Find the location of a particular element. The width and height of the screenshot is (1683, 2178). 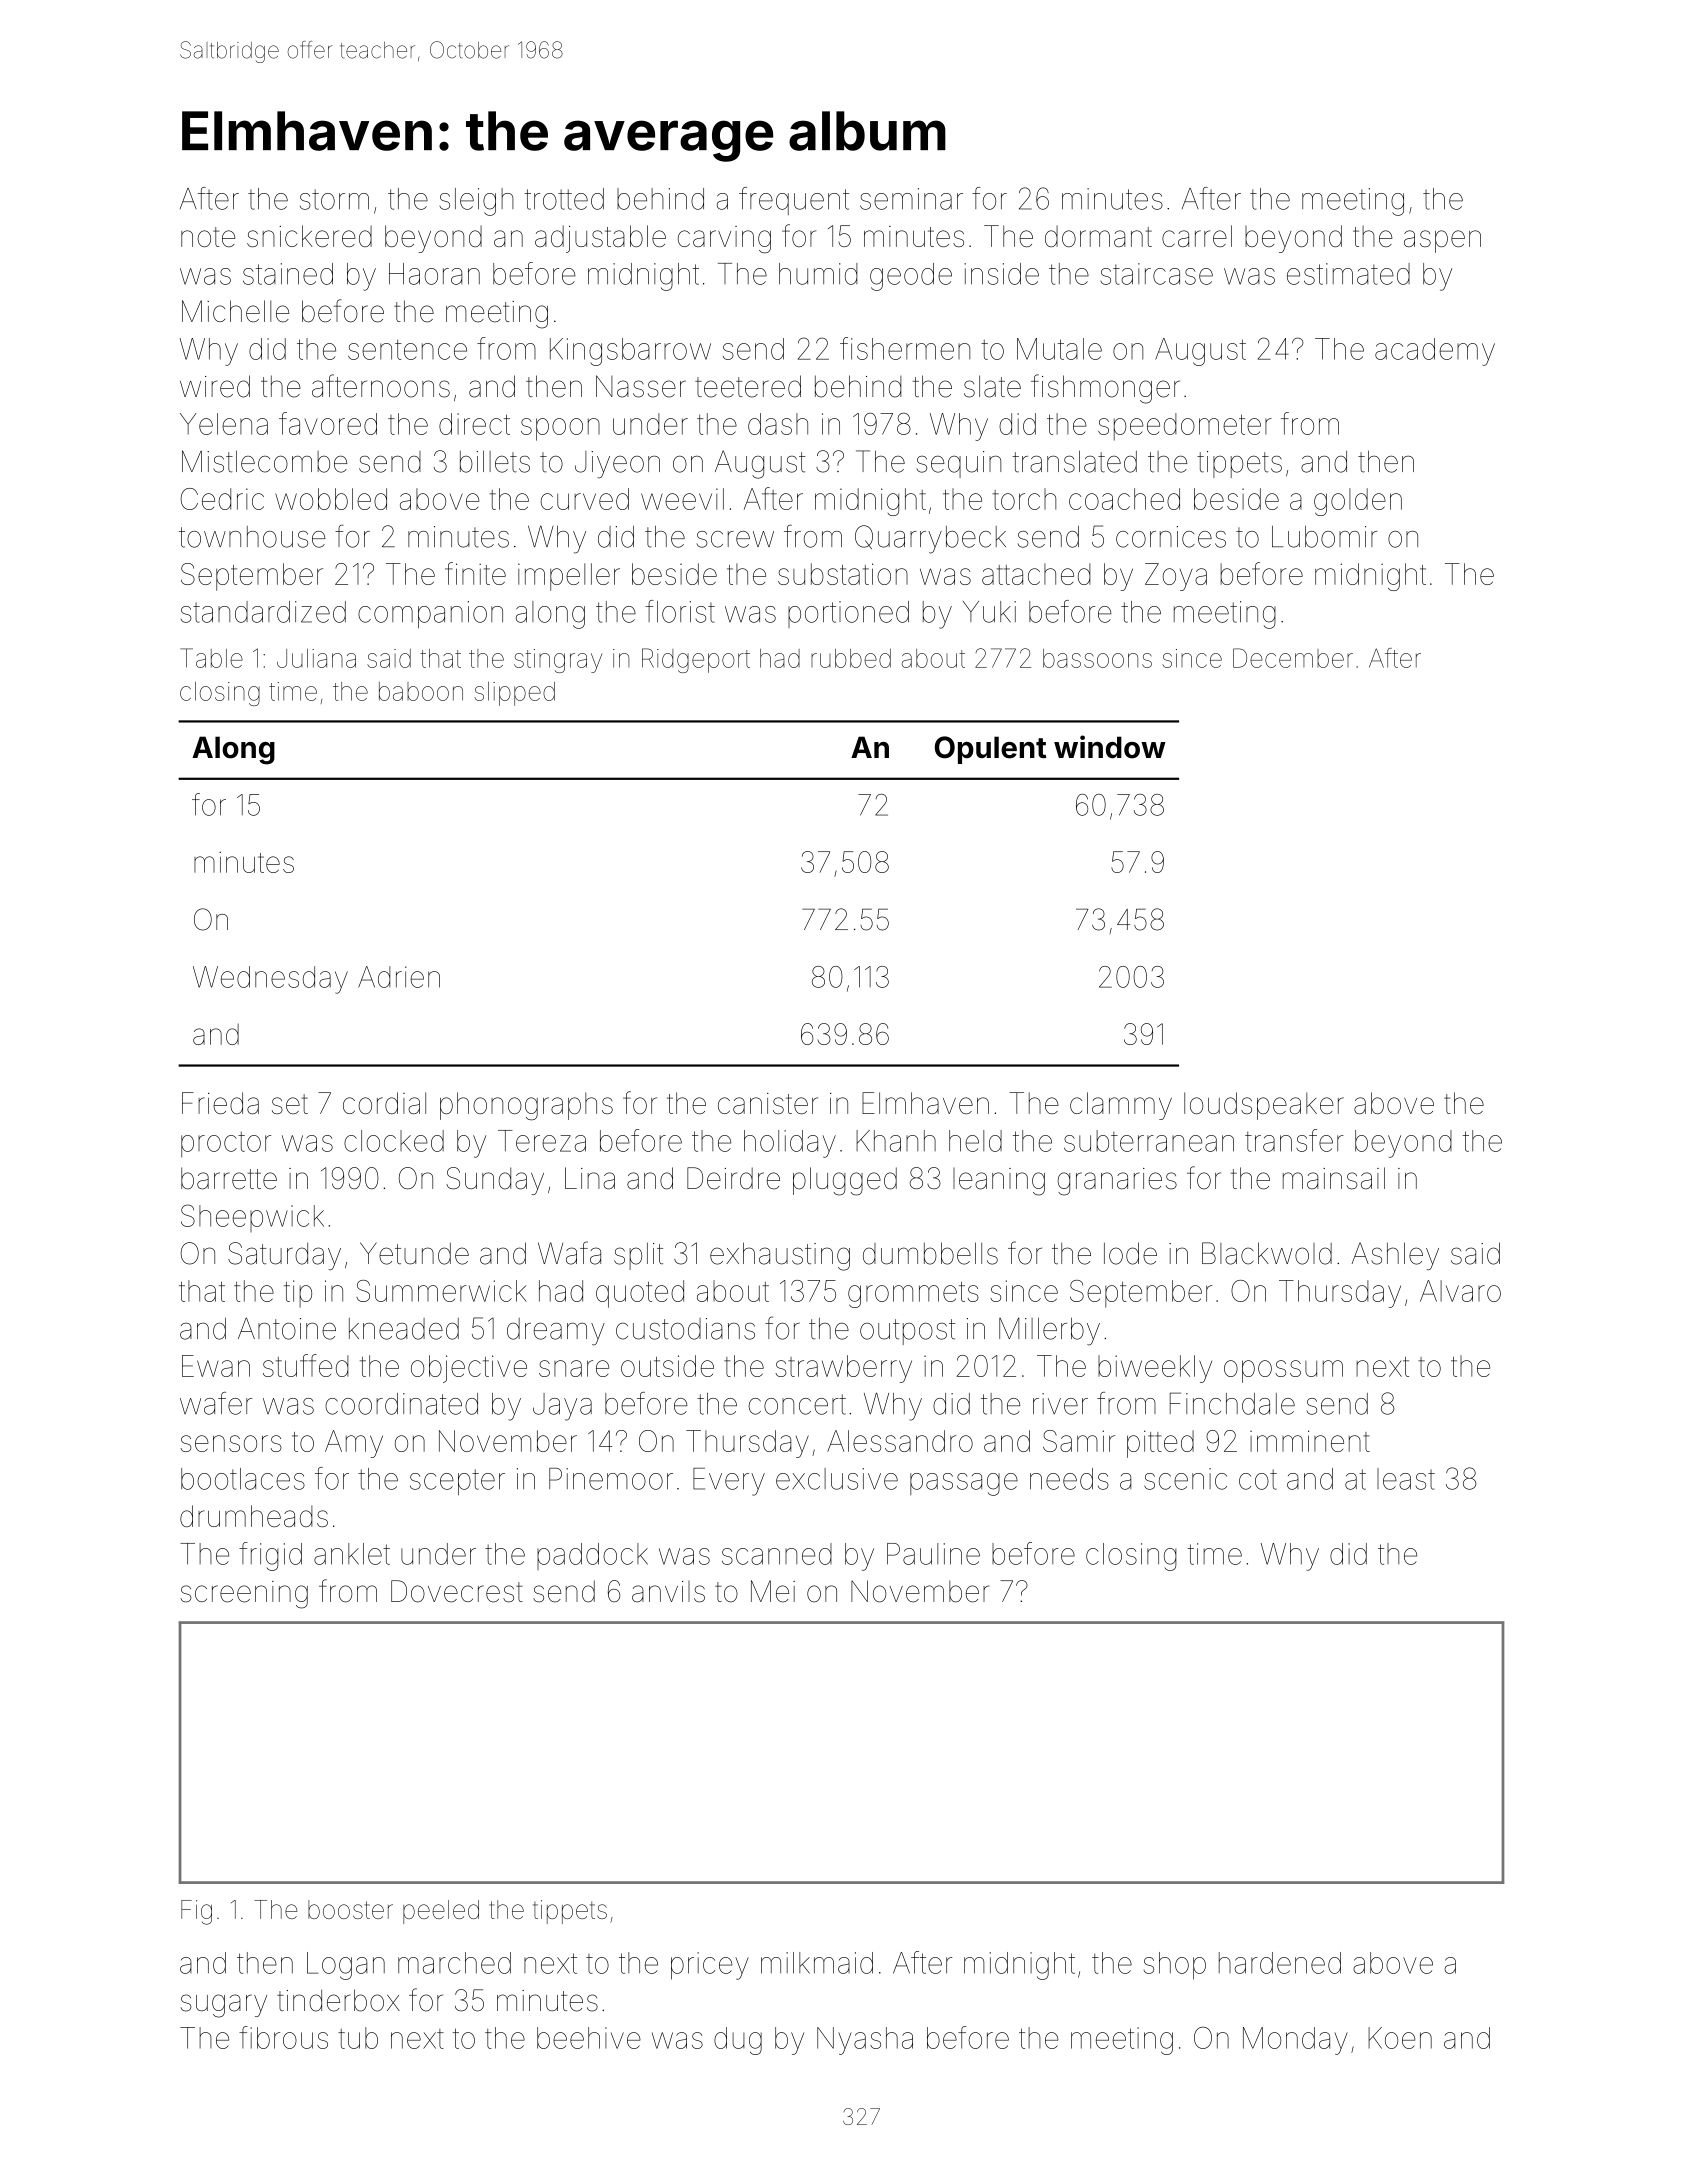

Quarrybeck is located at coordinates (930, 539).
